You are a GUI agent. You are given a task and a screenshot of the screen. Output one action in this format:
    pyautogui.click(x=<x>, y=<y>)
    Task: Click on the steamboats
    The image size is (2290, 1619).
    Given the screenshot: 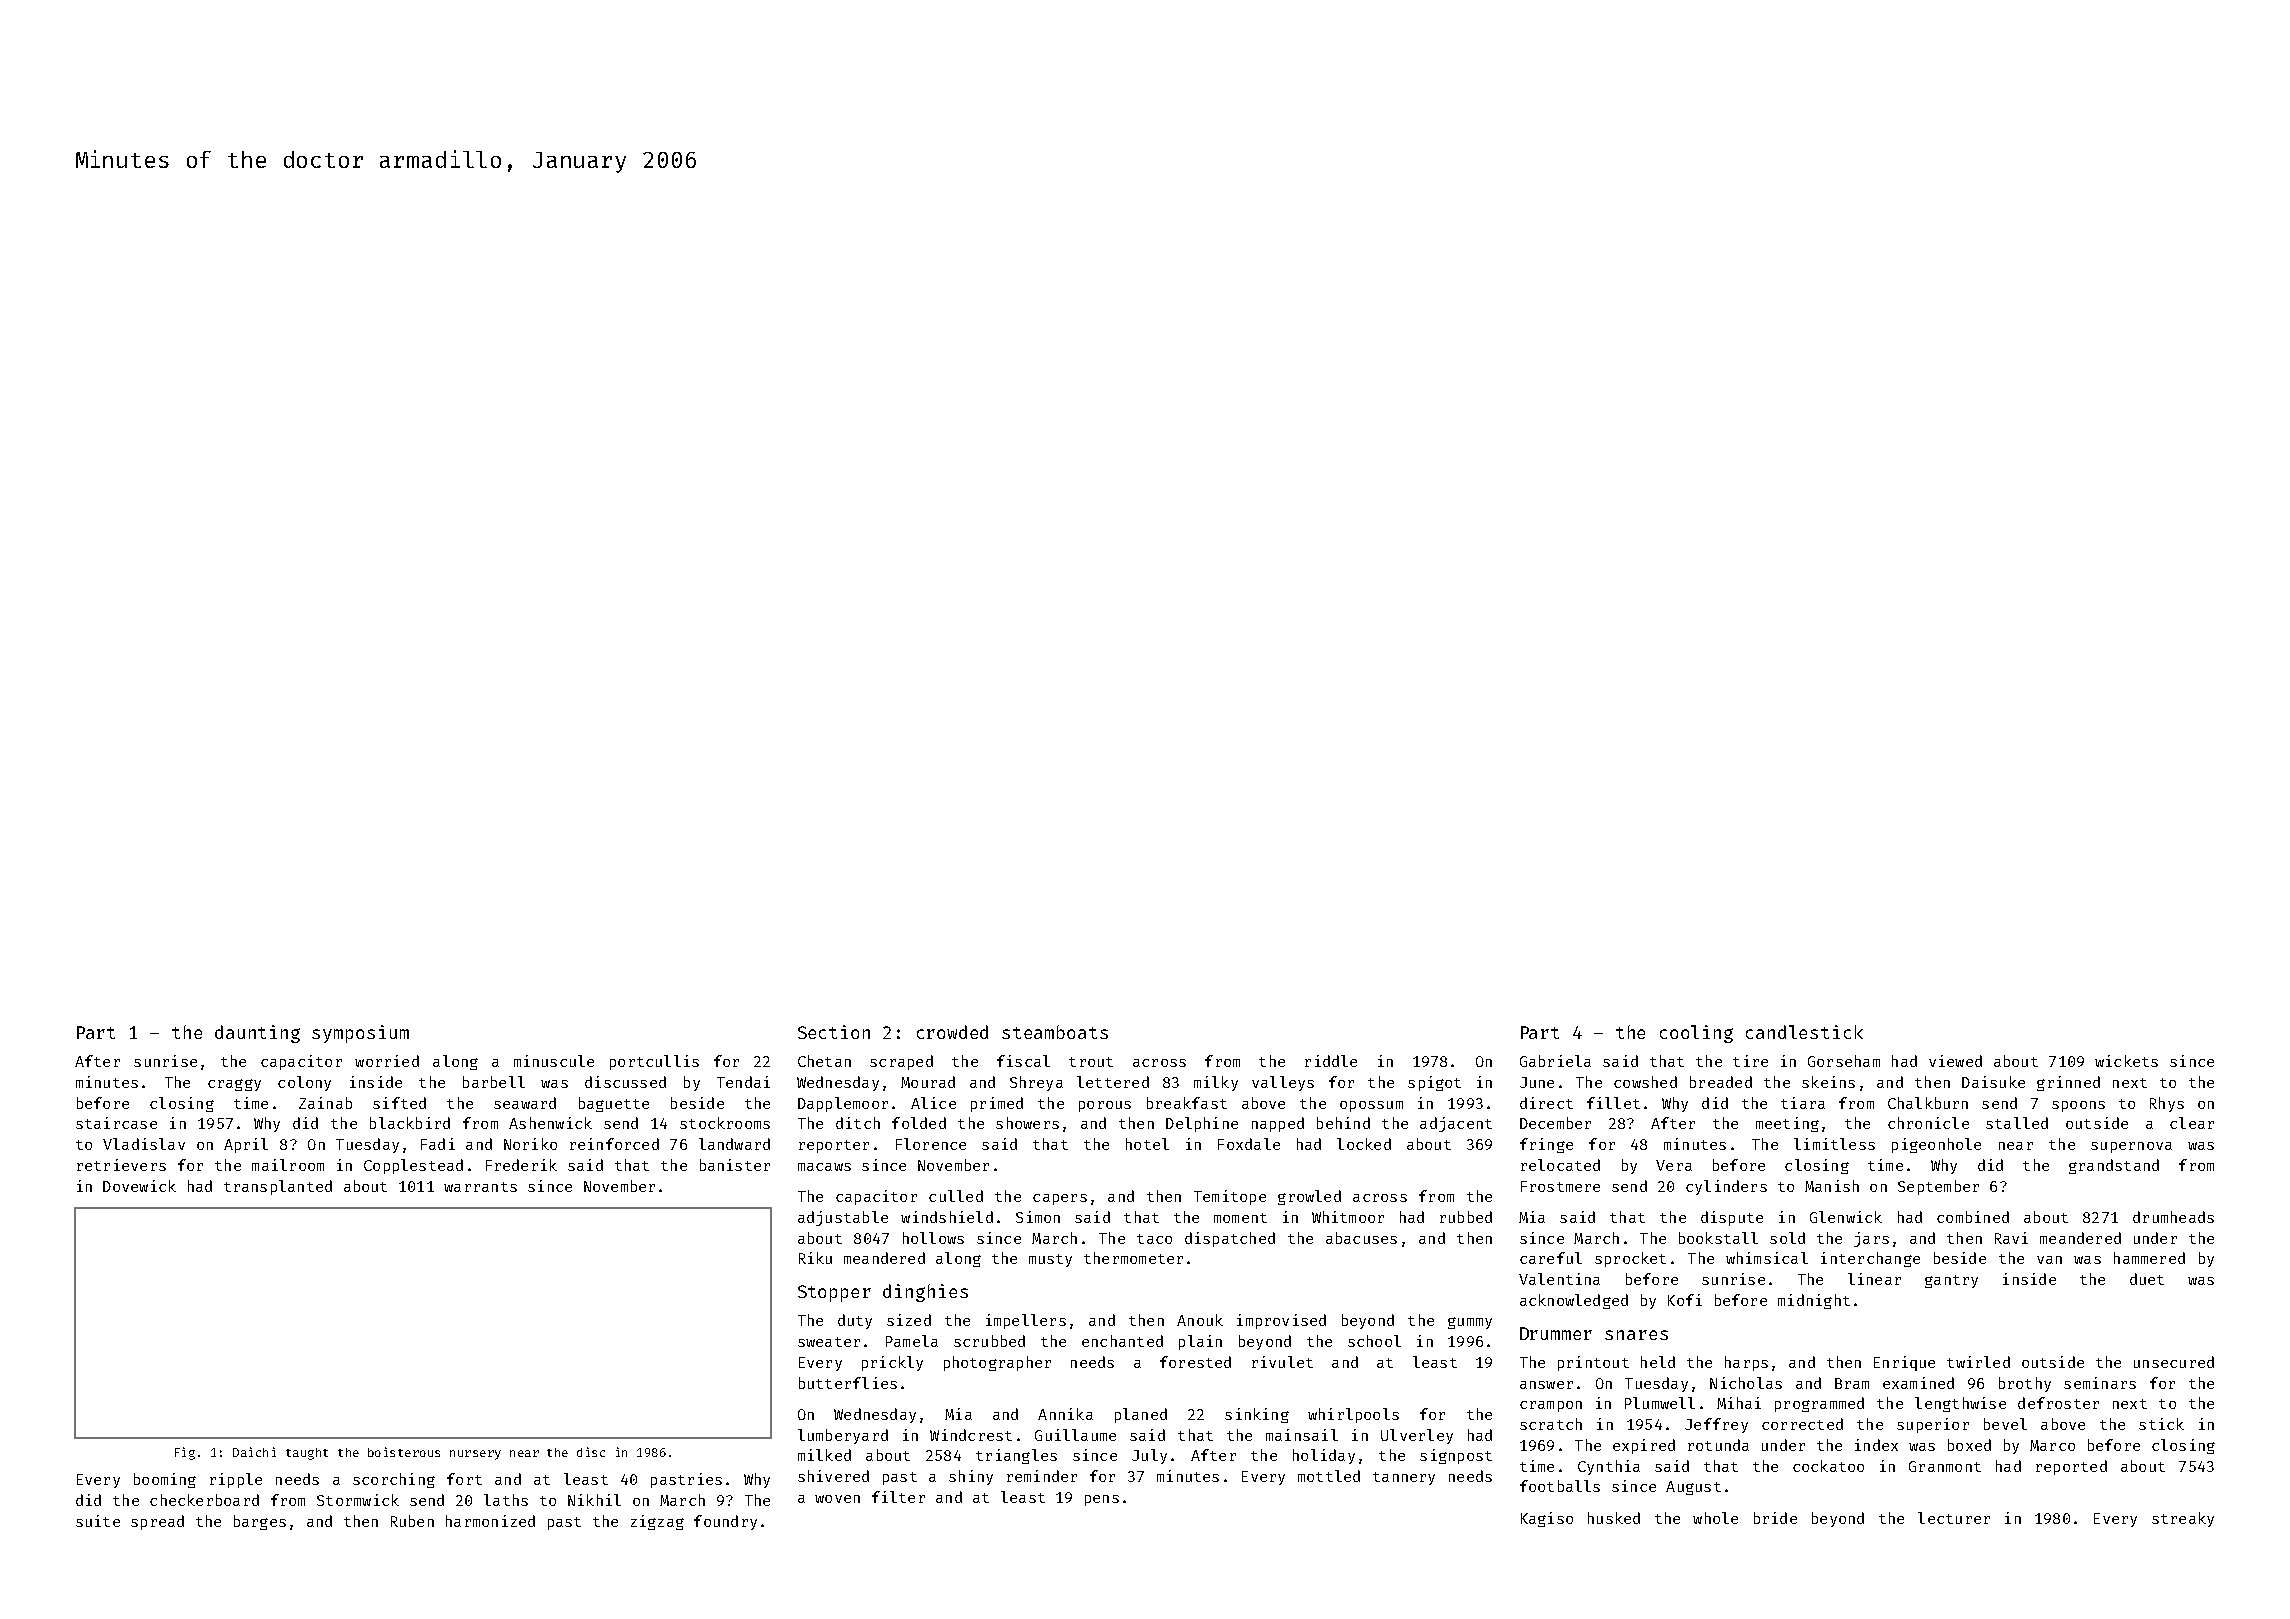 What is the action you would take?
    pyautogui.click(x=1055, y=1032)
